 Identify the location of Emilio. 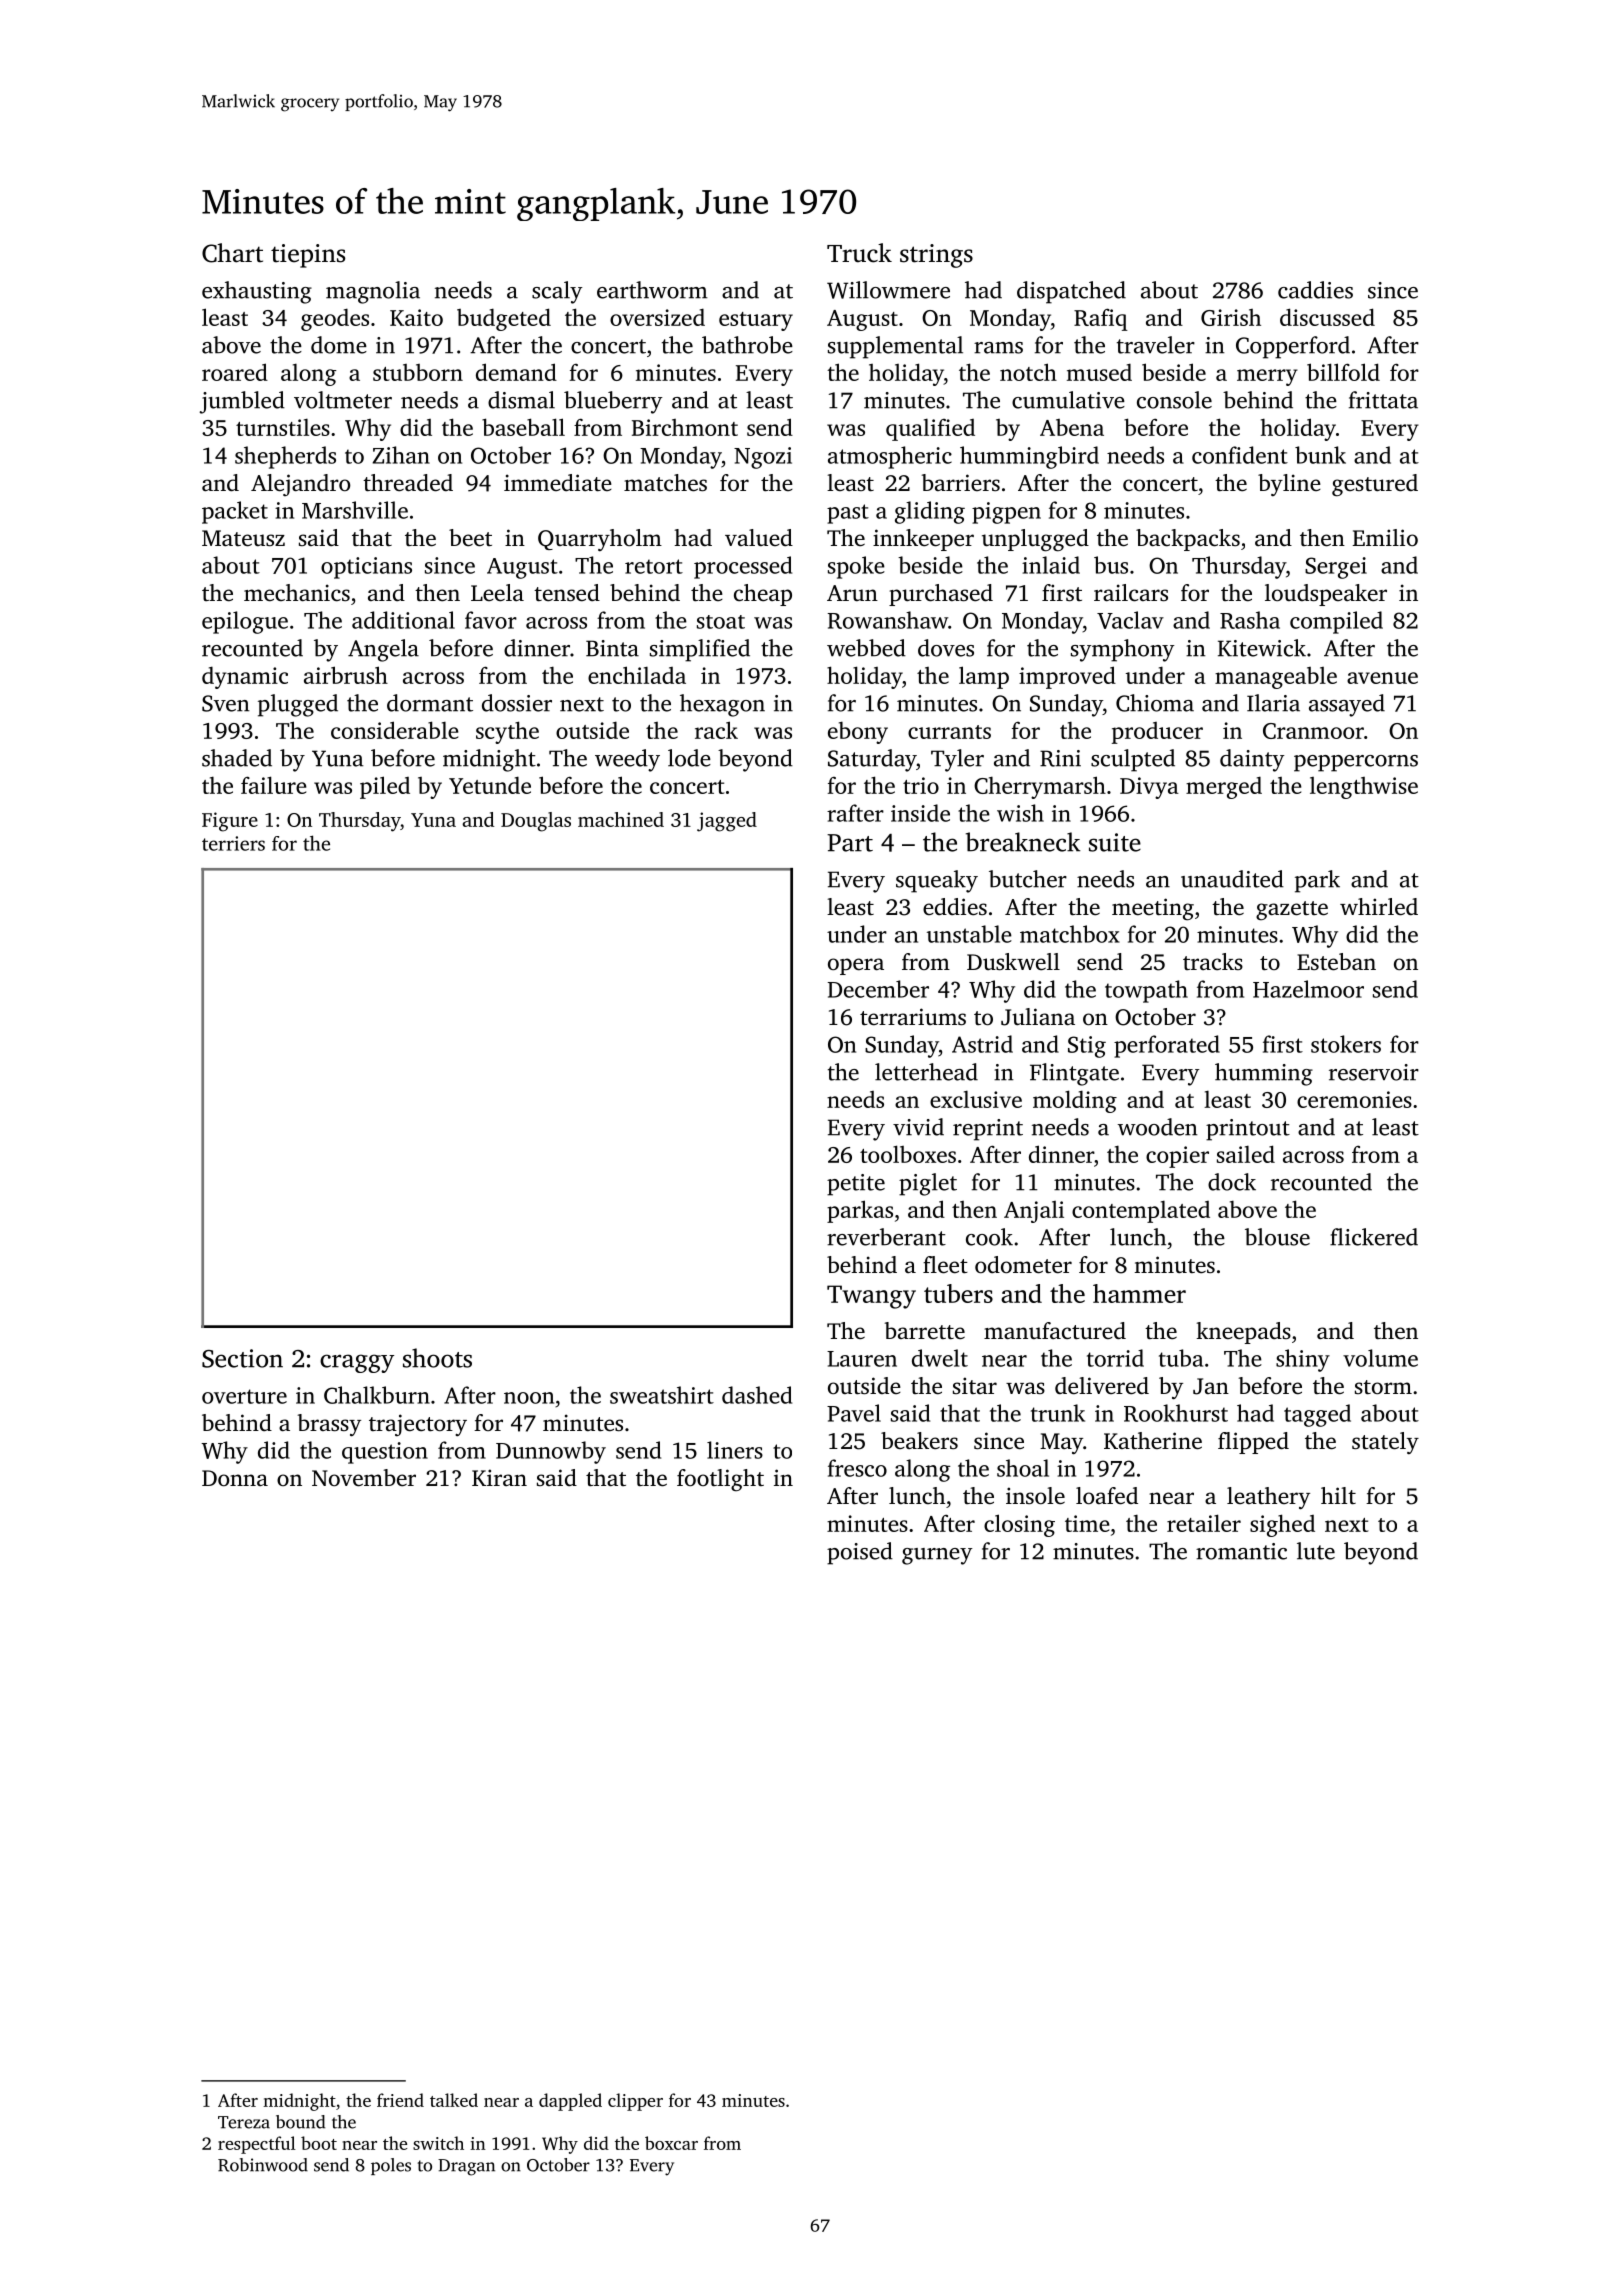
(1385, 537).
